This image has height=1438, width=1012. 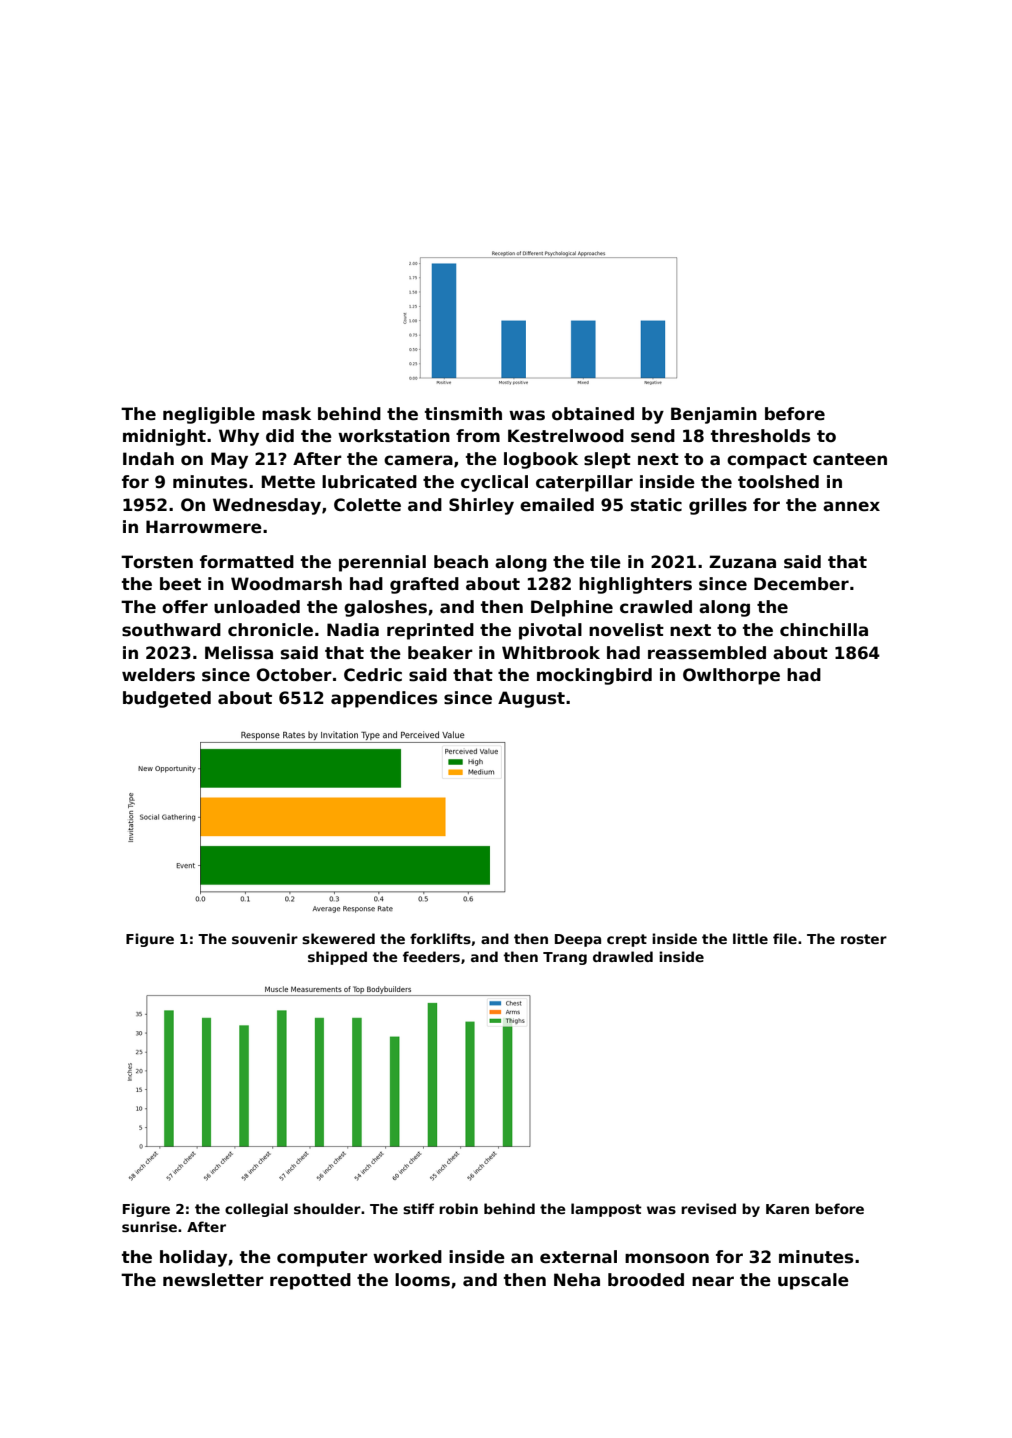 I want to click on near, so click(x=713, y=1281).
